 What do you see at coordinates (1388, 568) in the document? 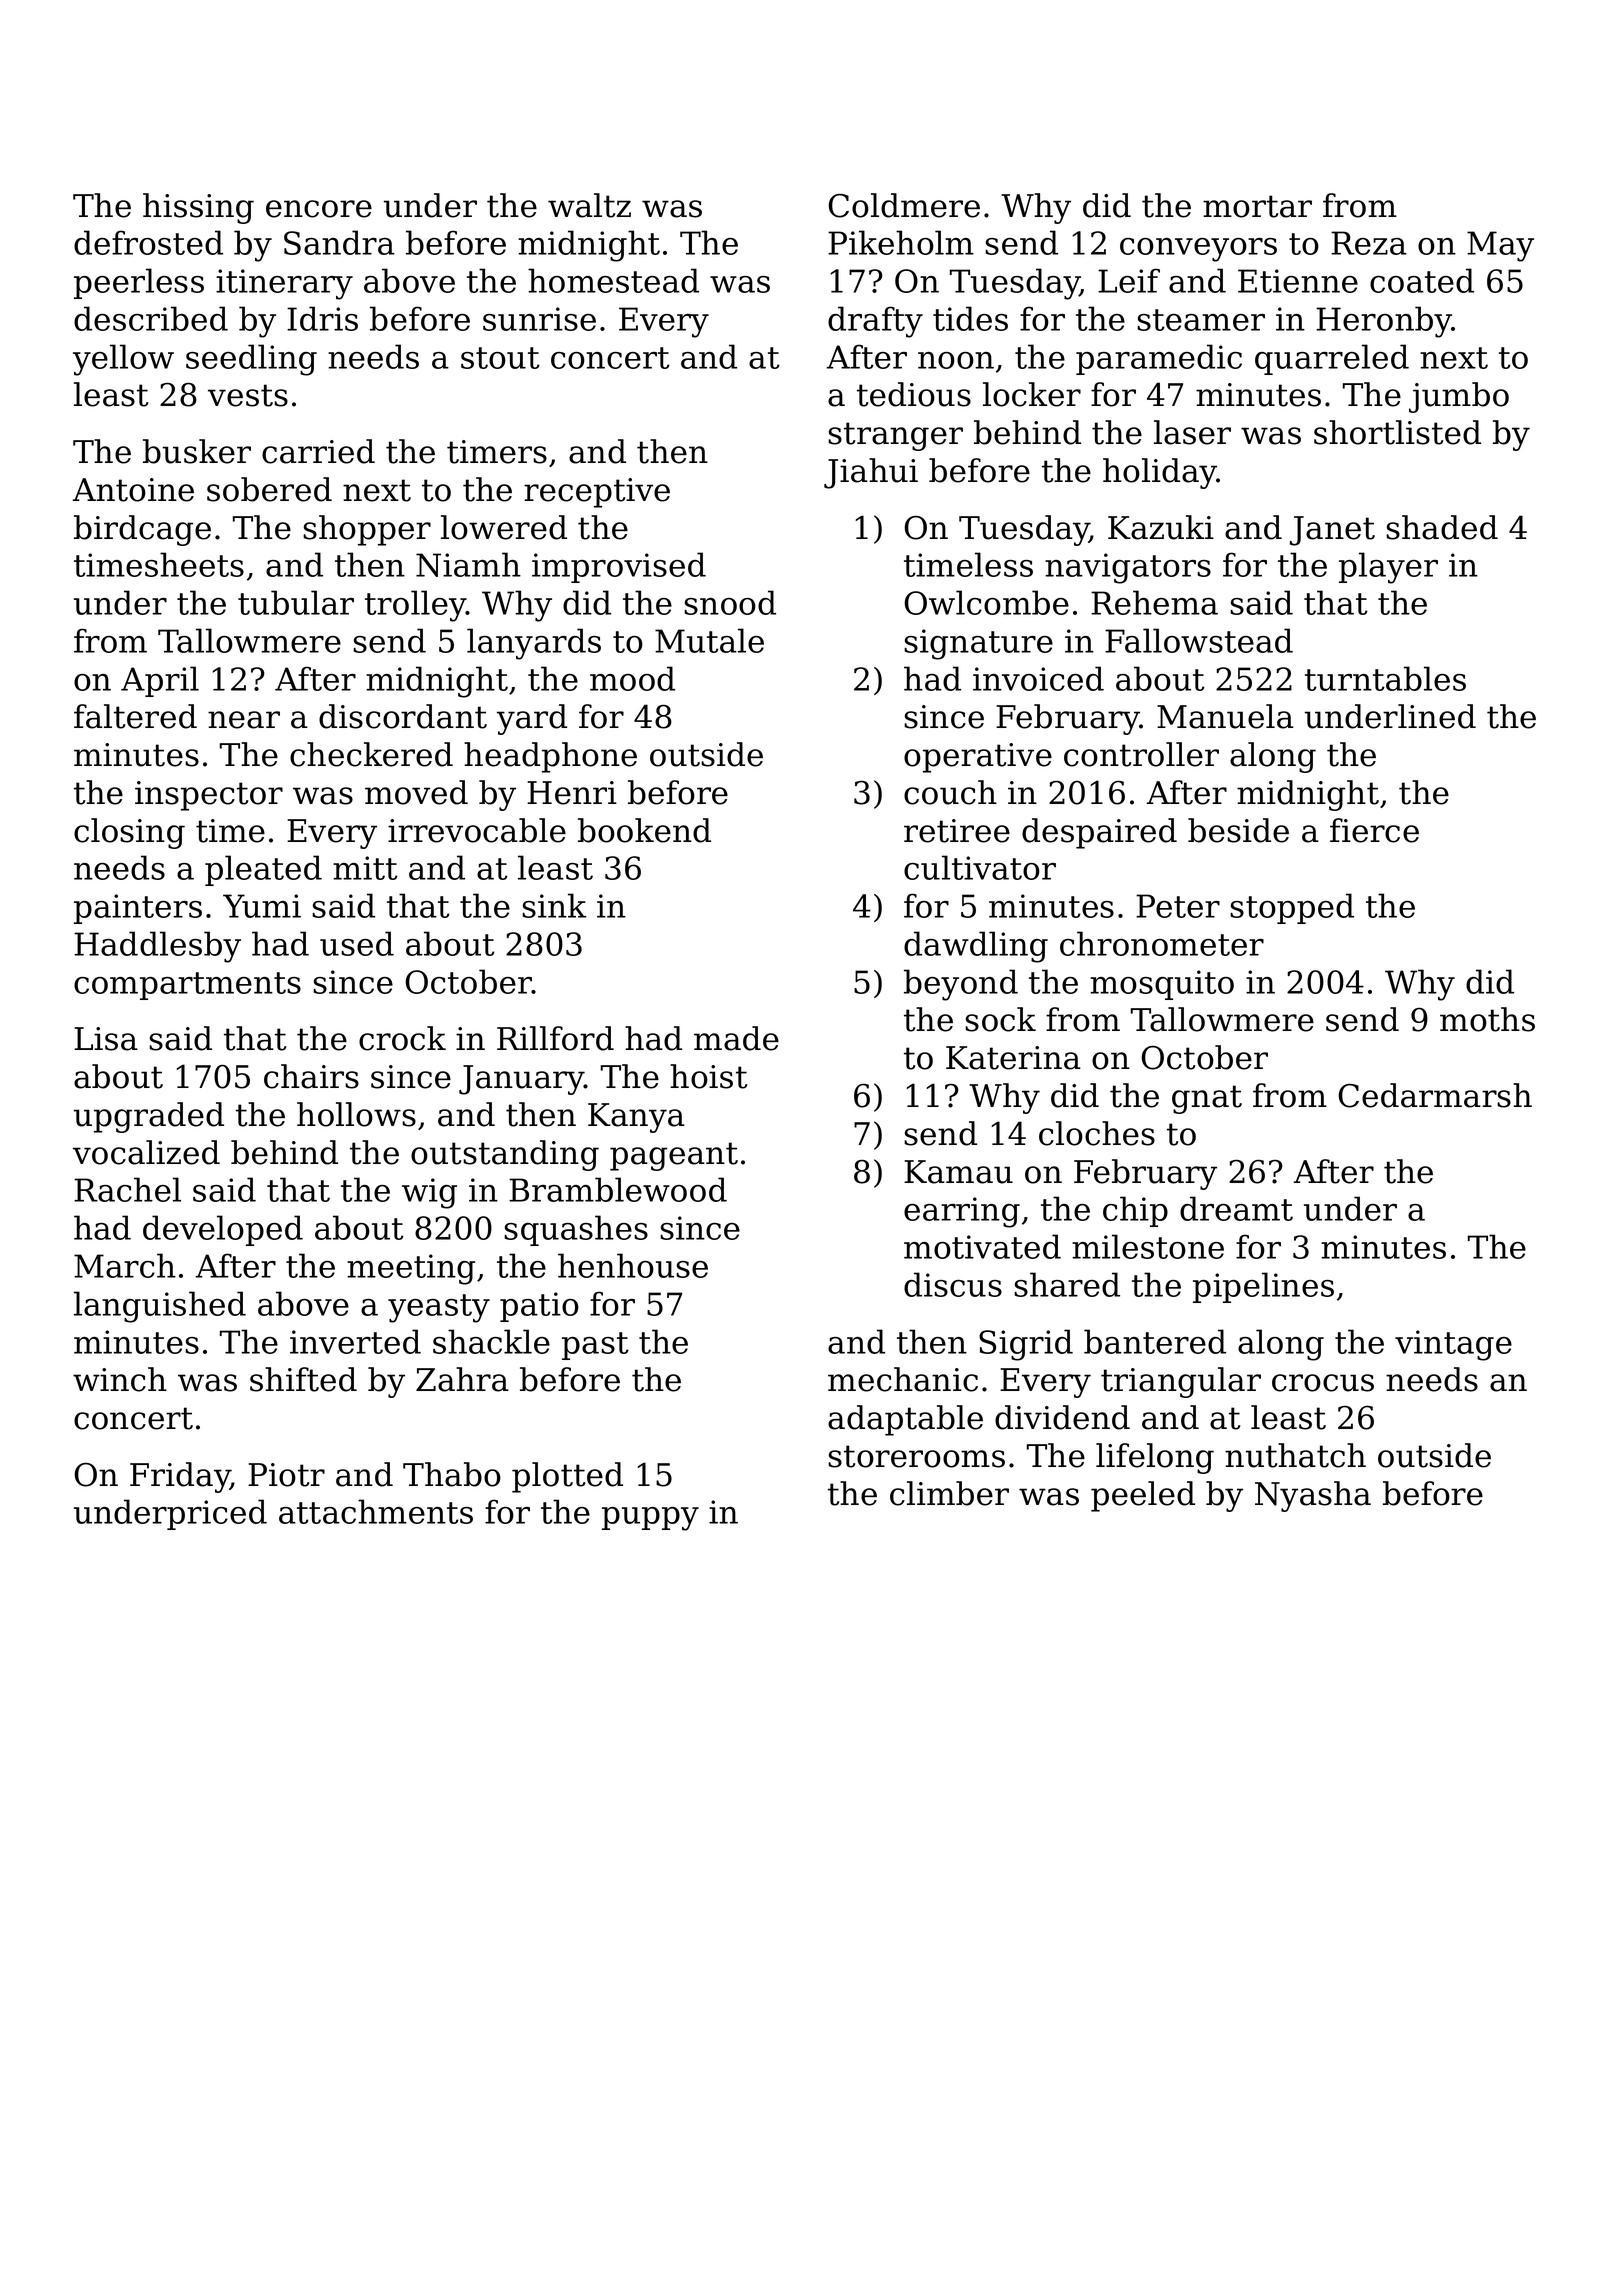
I see `player` at bounding box center [1388, 568].
